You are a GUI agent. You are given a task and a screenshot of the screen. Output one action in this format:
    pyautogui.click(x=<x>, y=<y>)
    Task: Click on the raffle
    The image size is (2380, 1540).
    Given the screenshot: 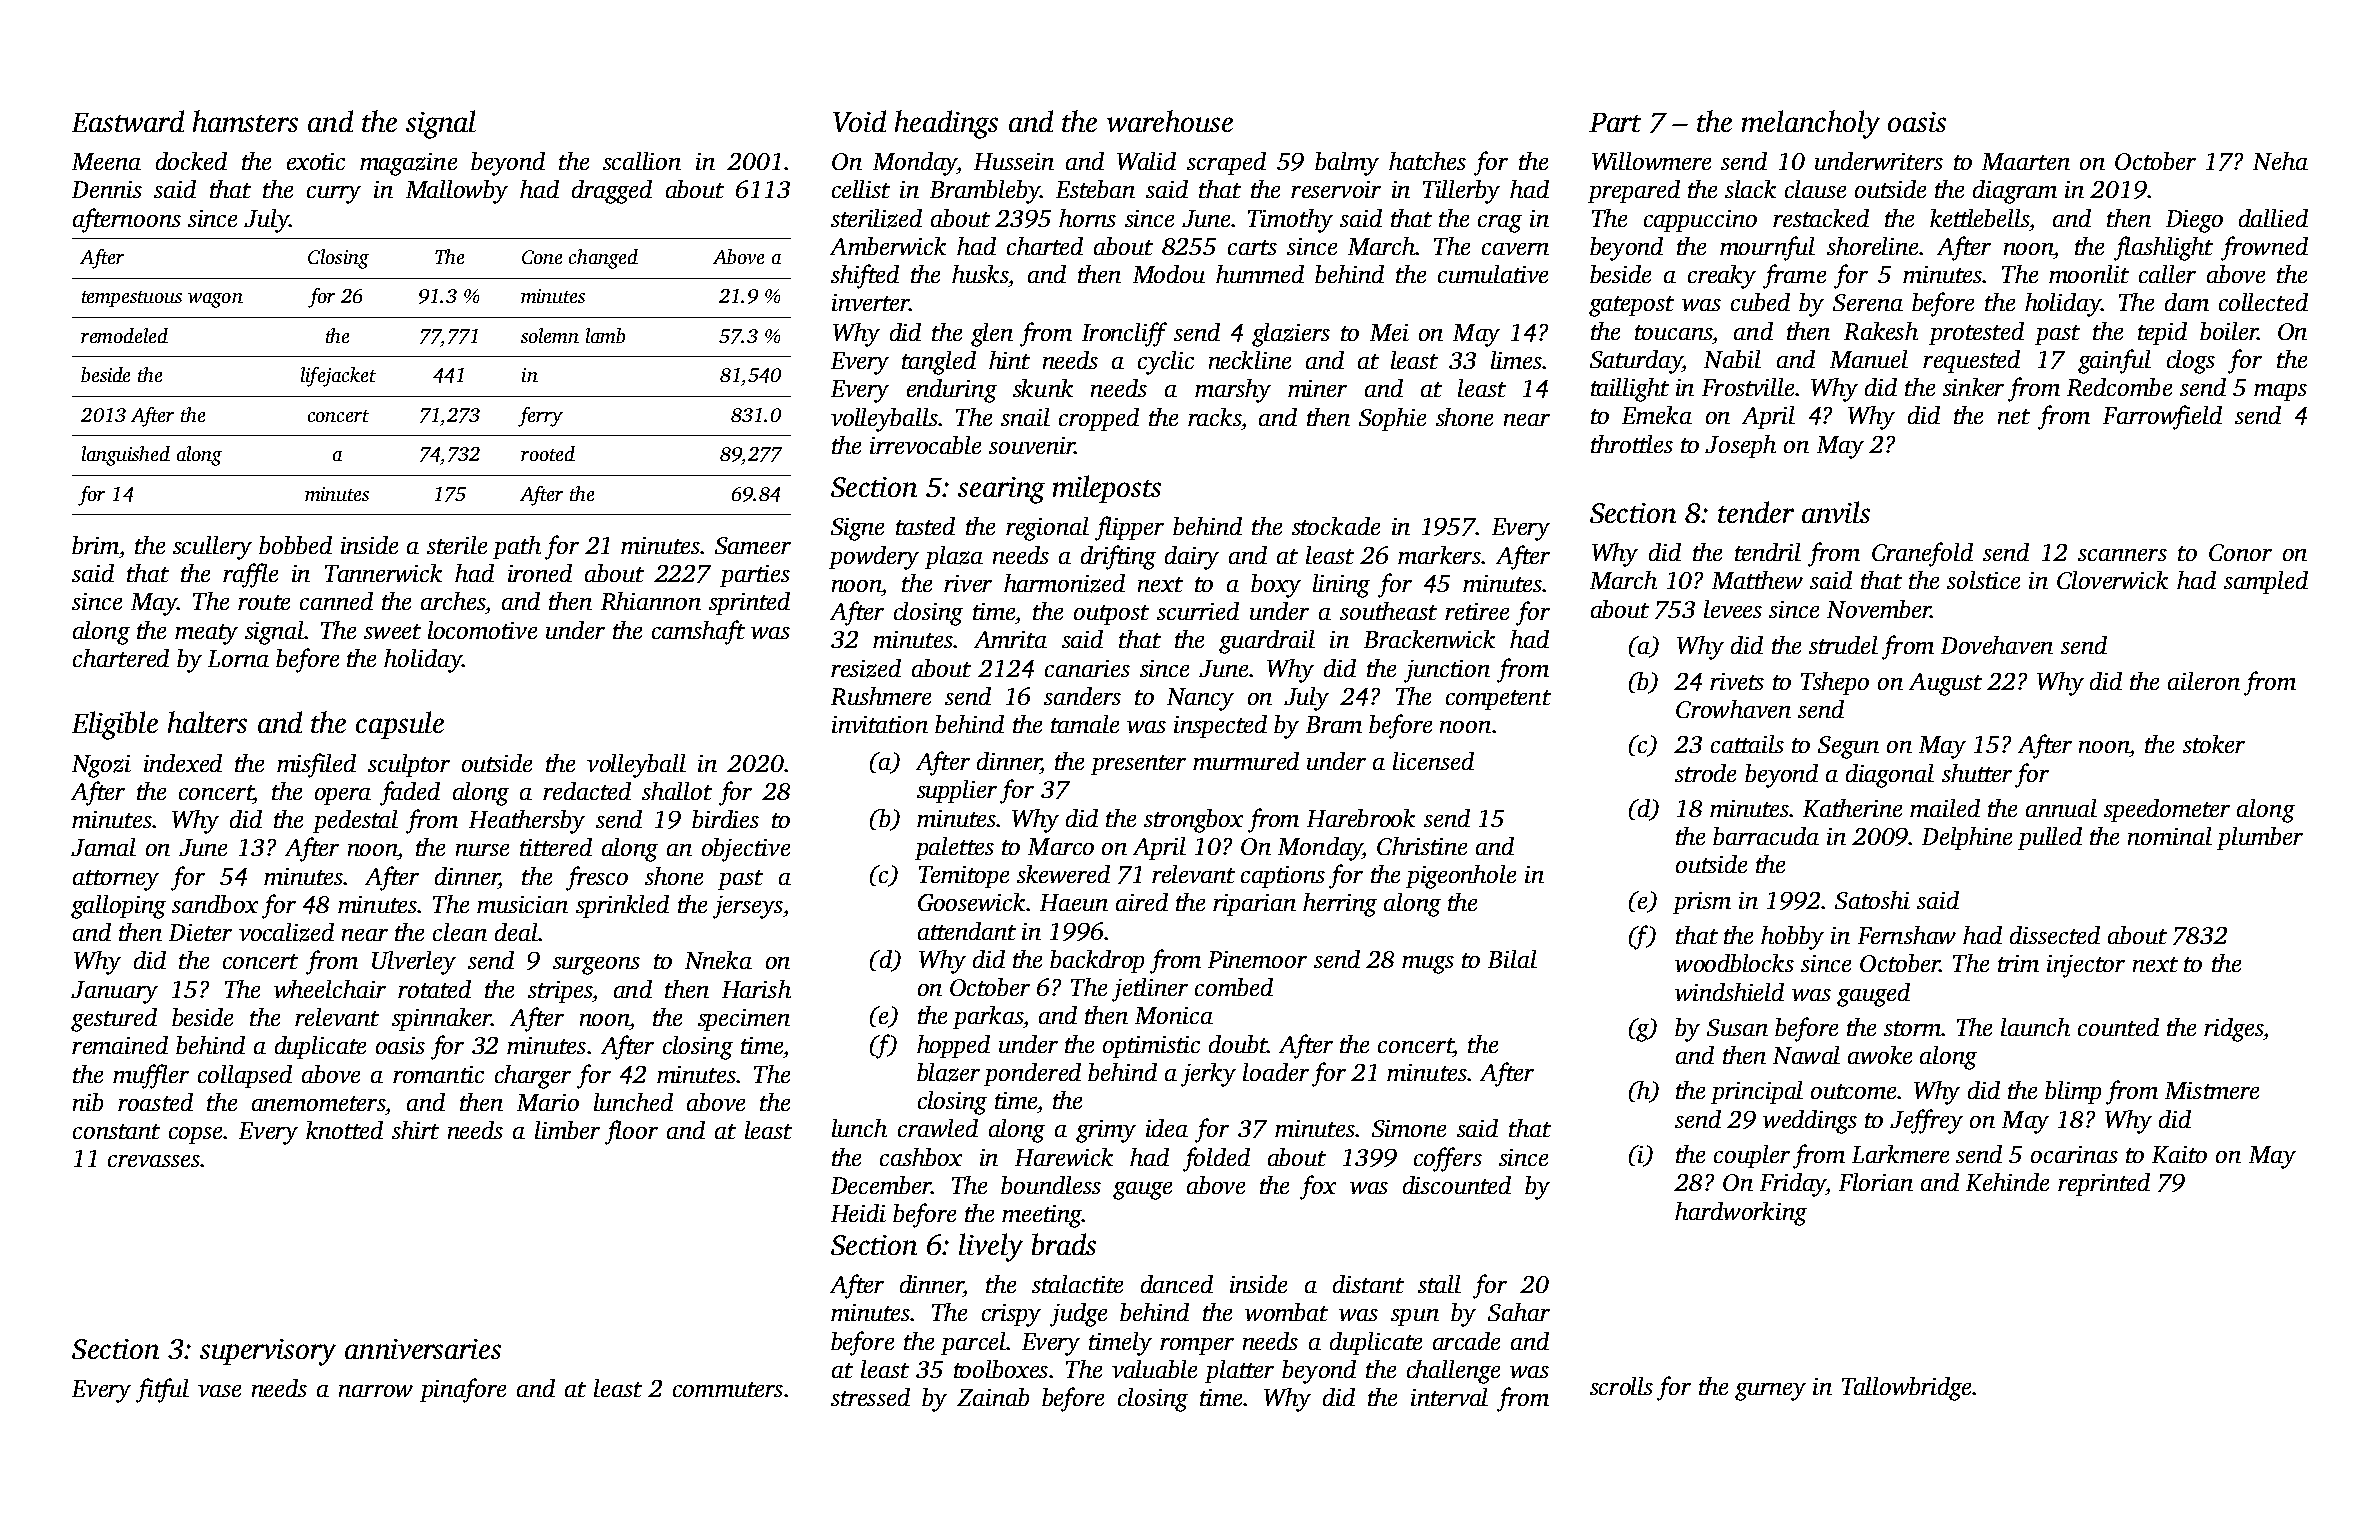 What is the action you would take?
    pyautogui.click(x=250, y=575)
